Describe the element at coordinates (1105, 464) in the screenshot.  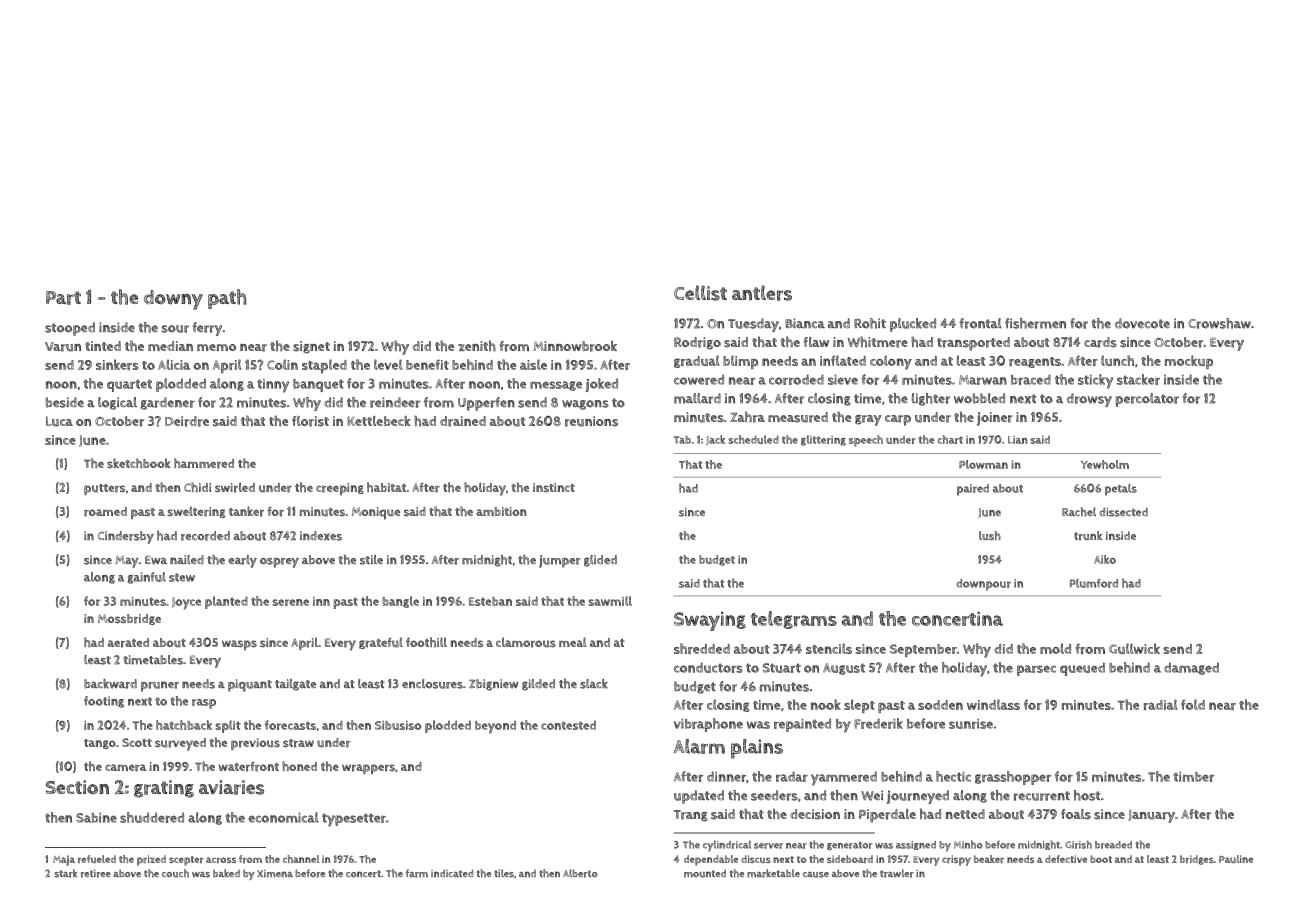
I see `Yewholm` at that location.
